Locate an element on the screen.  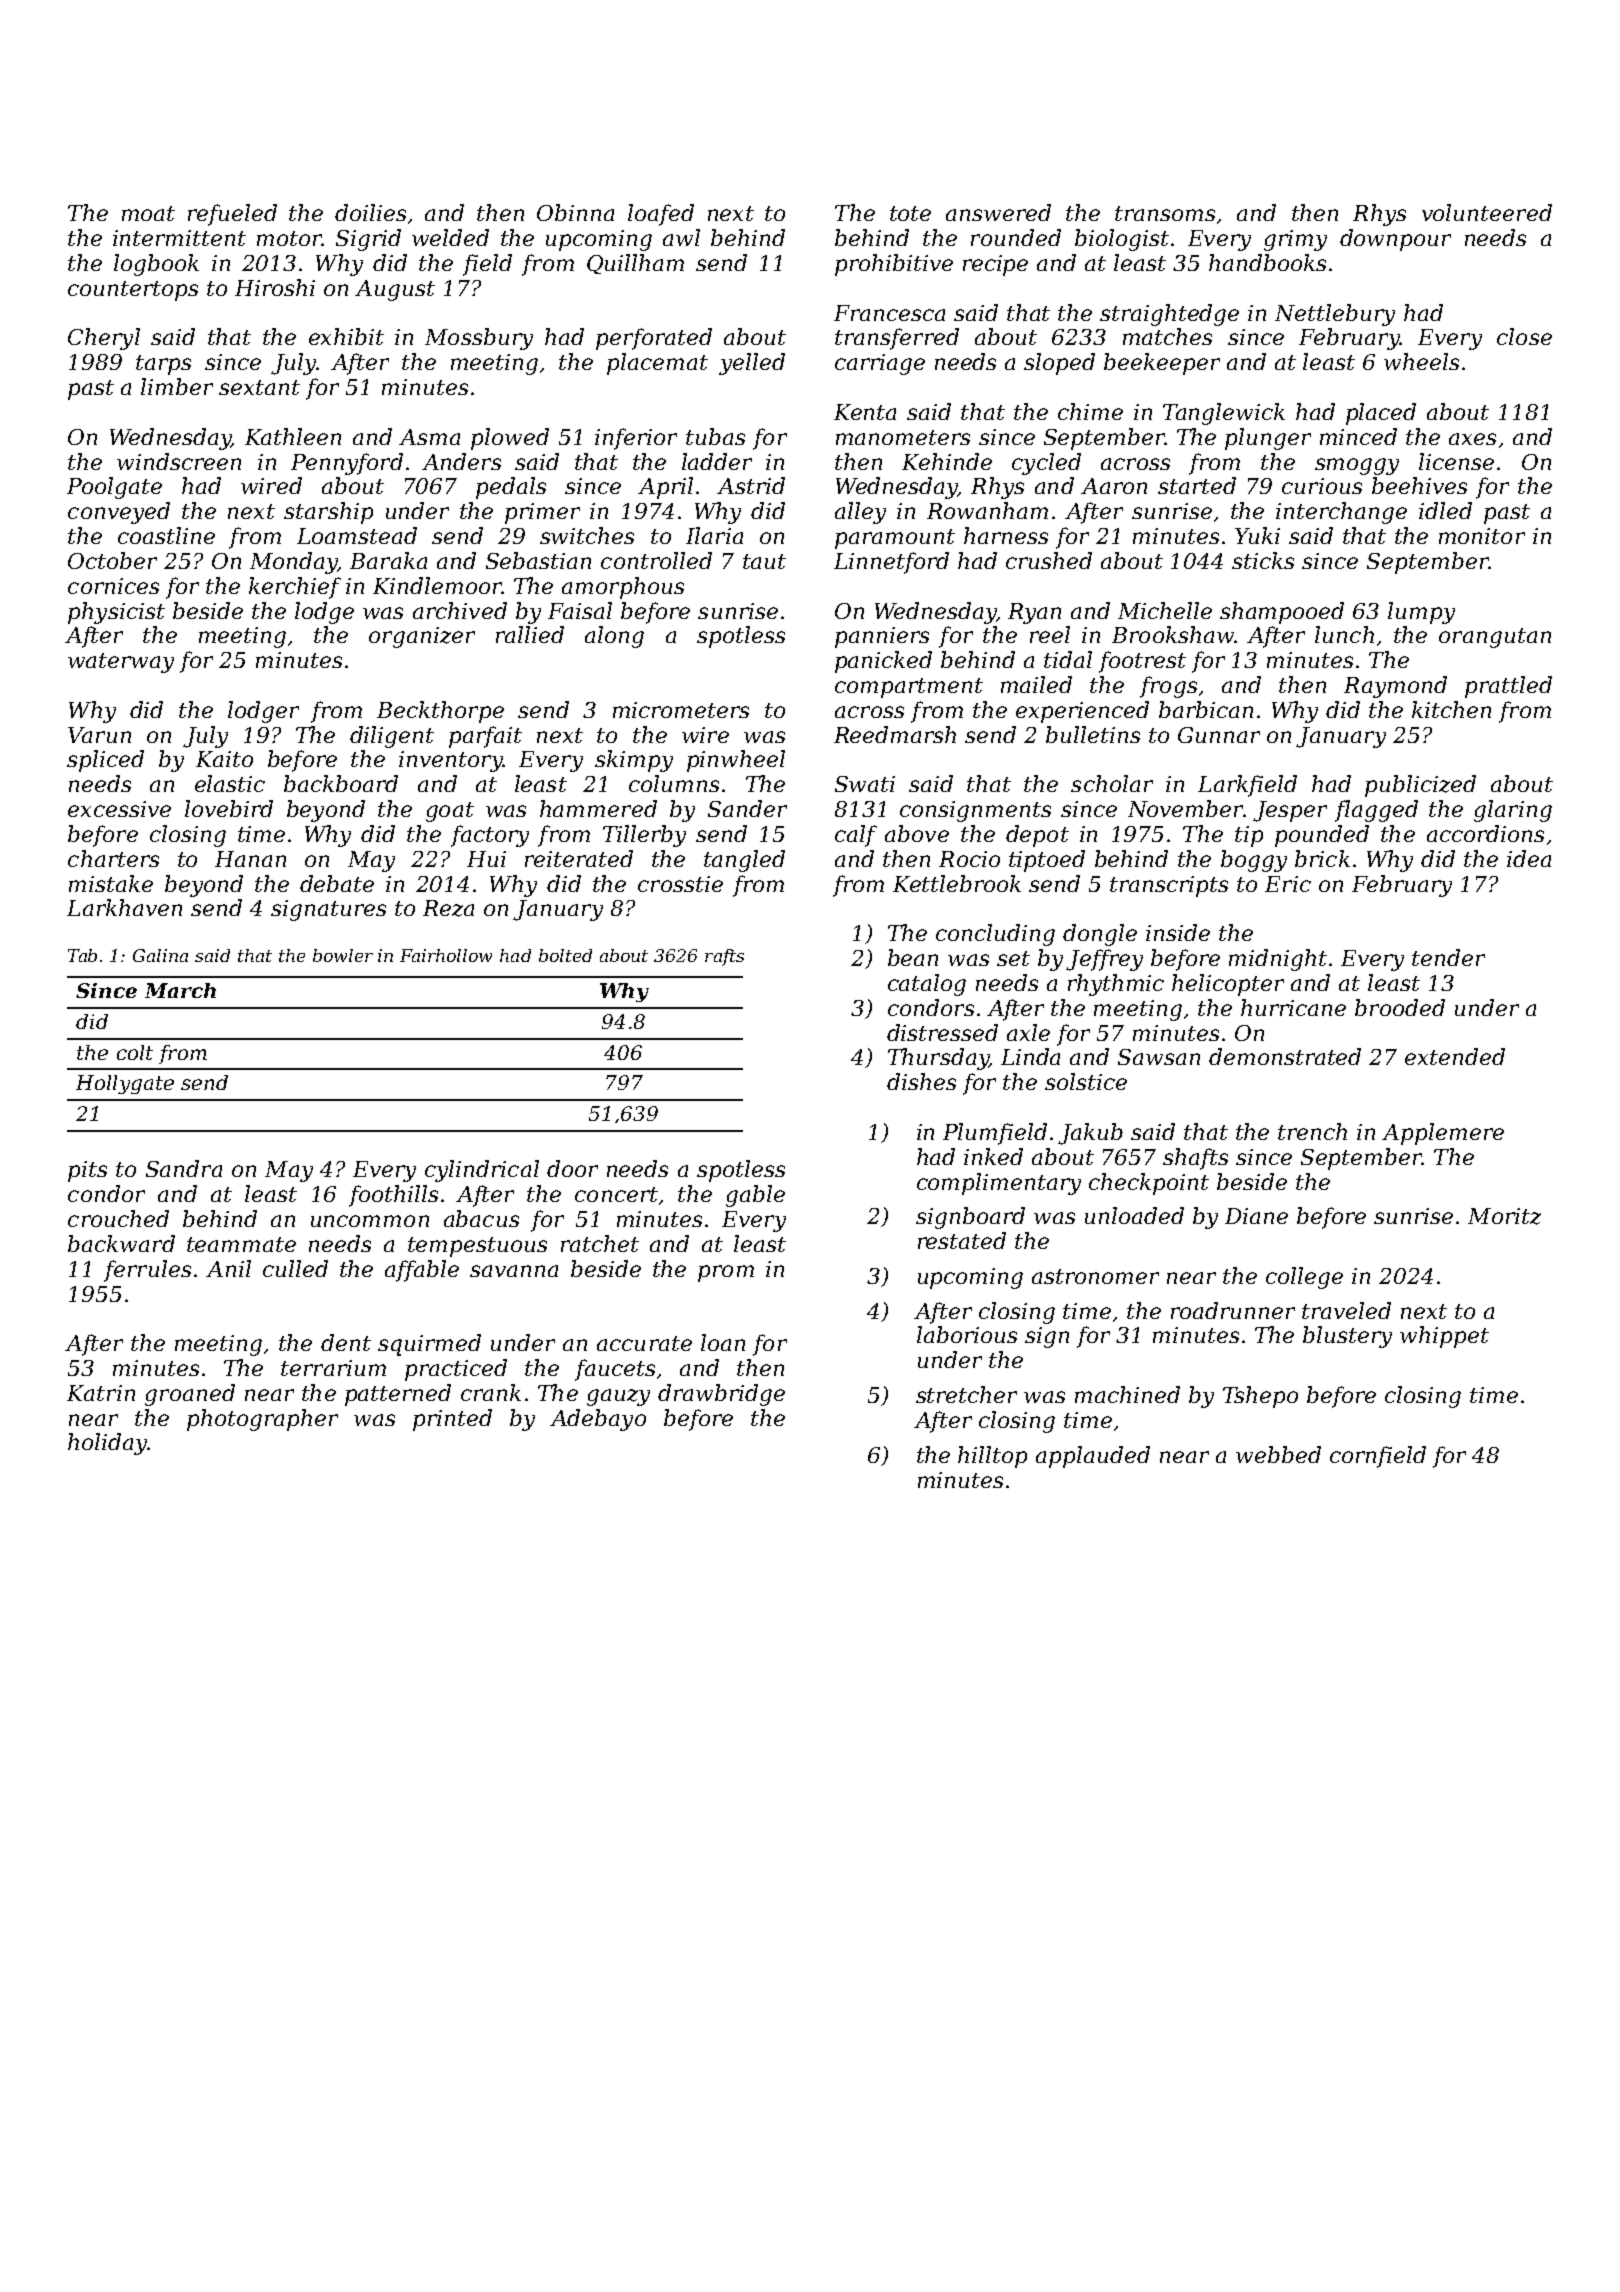
Katrin is located at coordinates (101, 1393).
